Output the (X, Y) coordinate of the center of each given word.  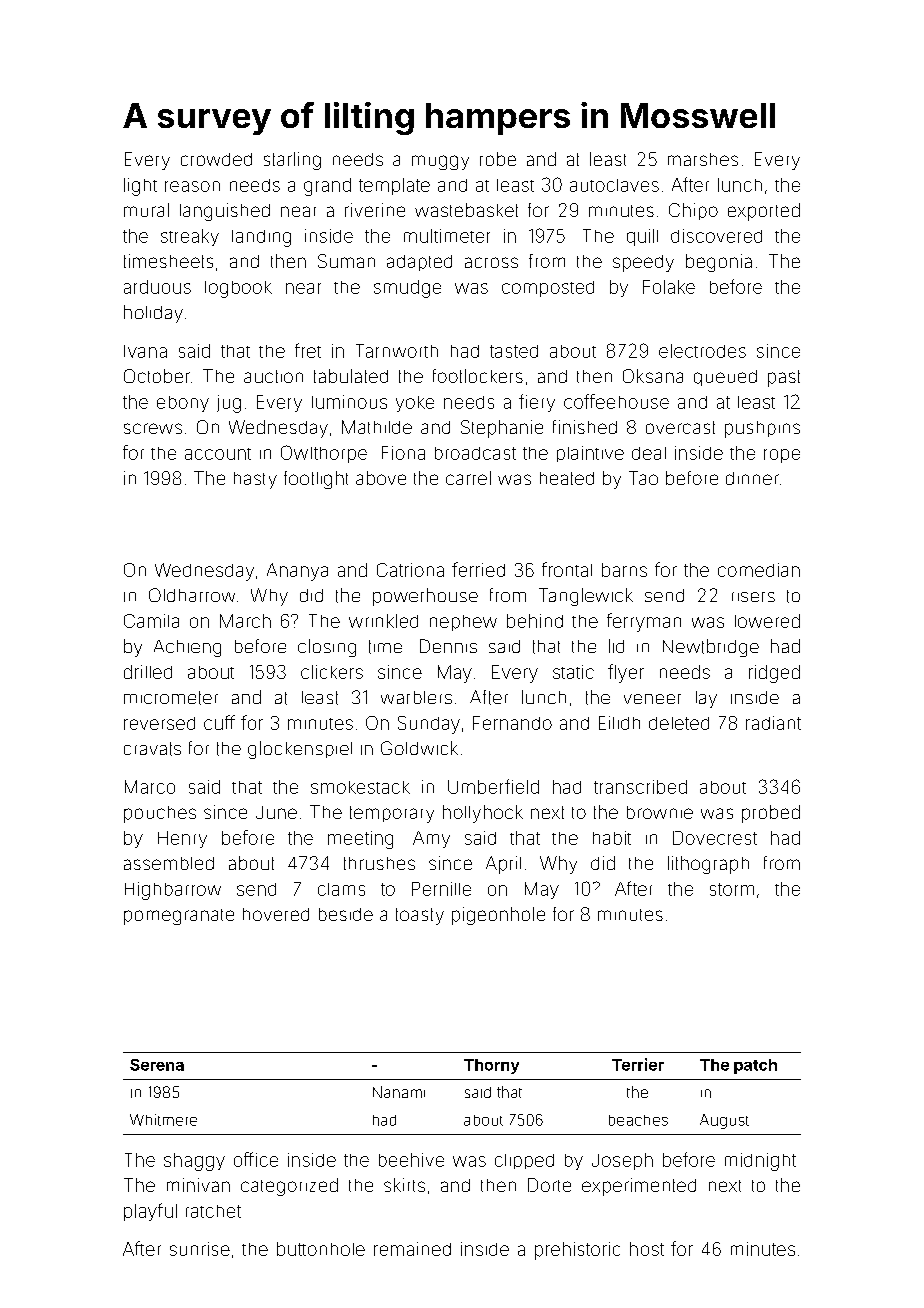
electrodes (702, 351)
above (381, 478)
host (647, 1249)
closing (327, 648)
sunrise (200, 1249)
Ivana (145, 351)
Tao (643, 478)
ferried (478, 569)
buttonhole (321, 1249)
